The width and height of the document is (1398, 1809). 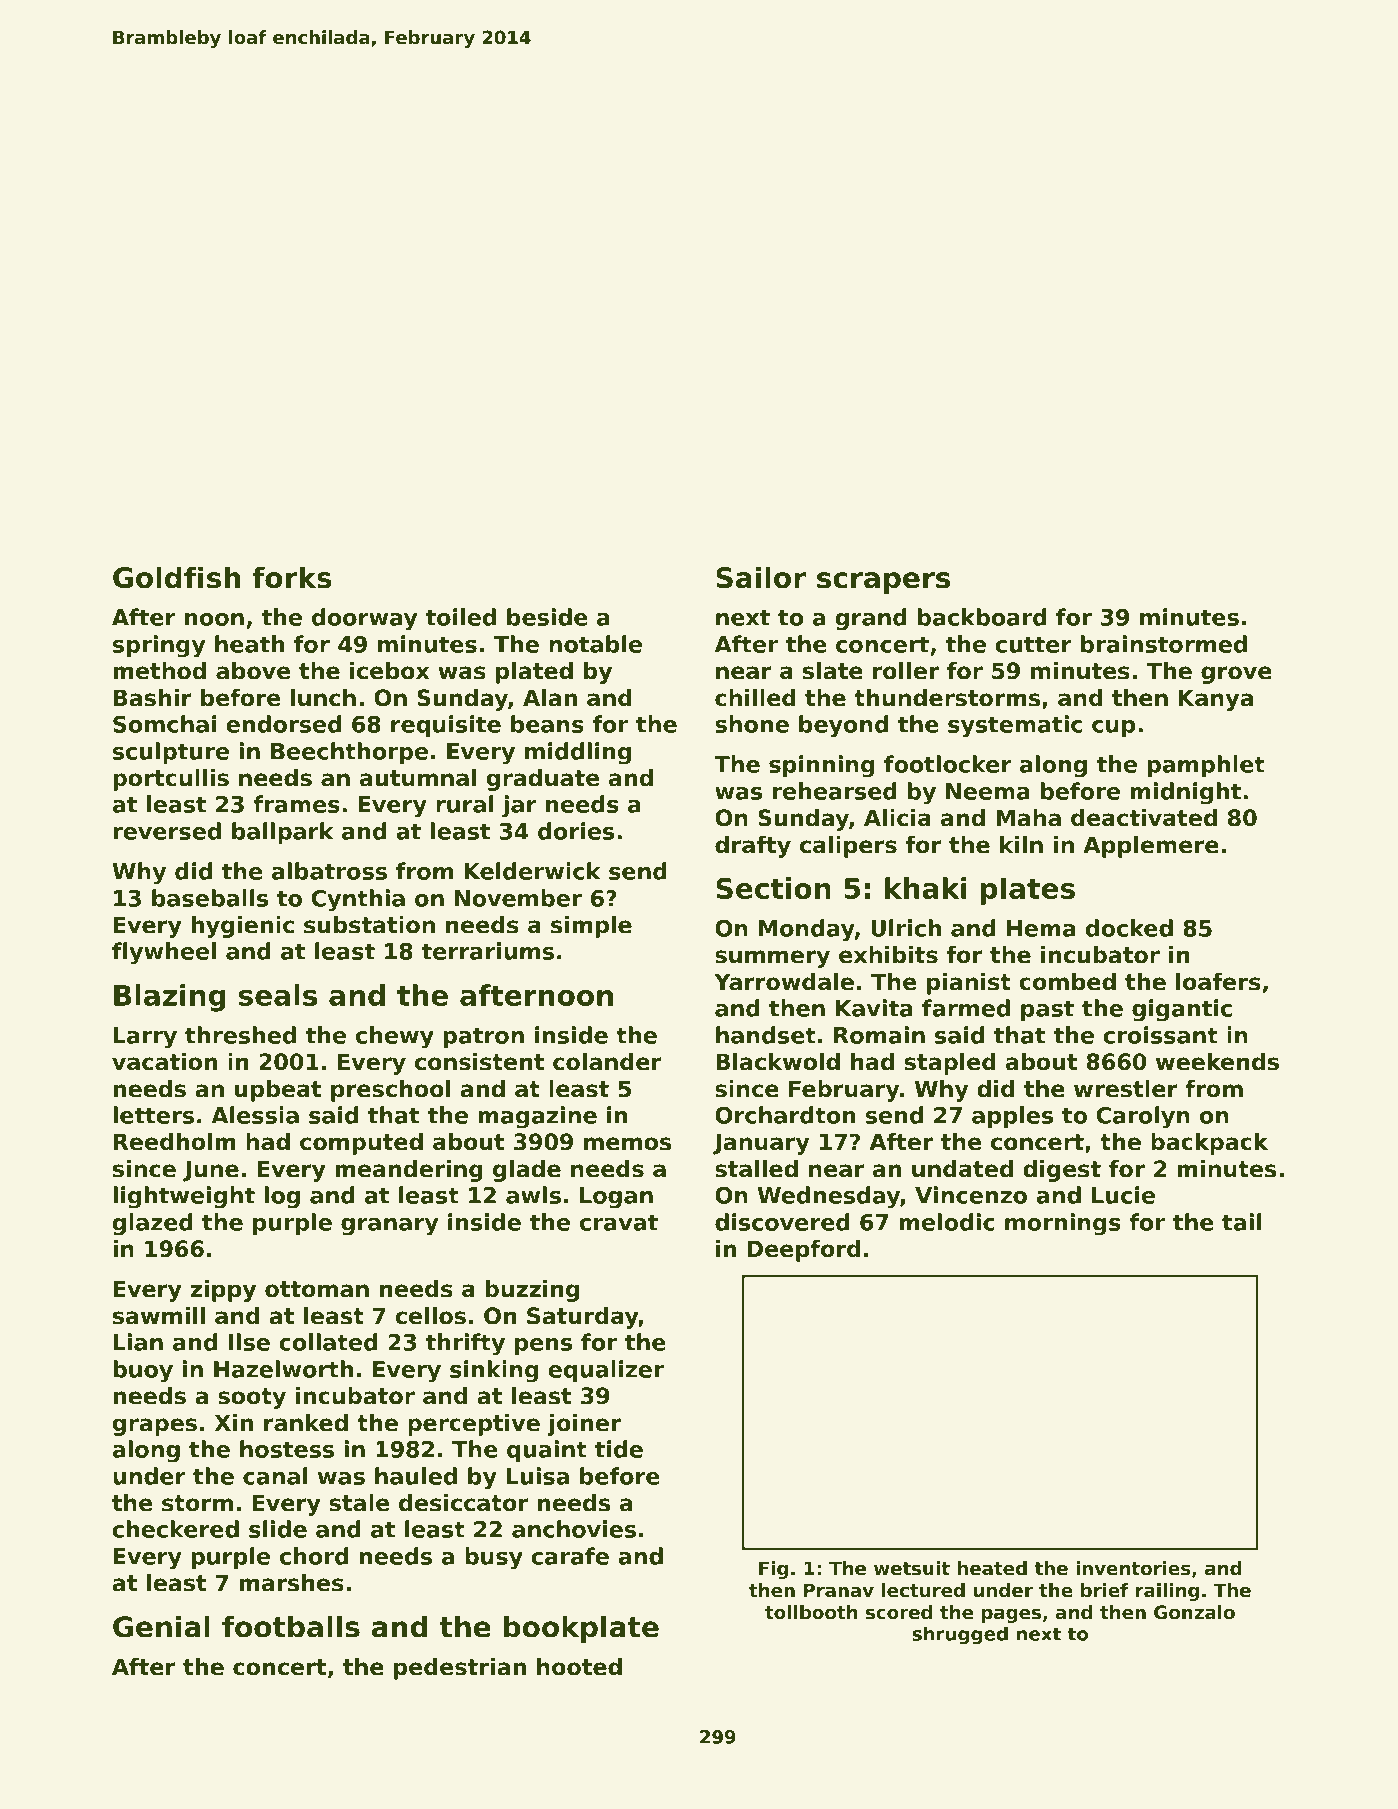 I want to click on inventories, so click(x=1133, y=1568).
